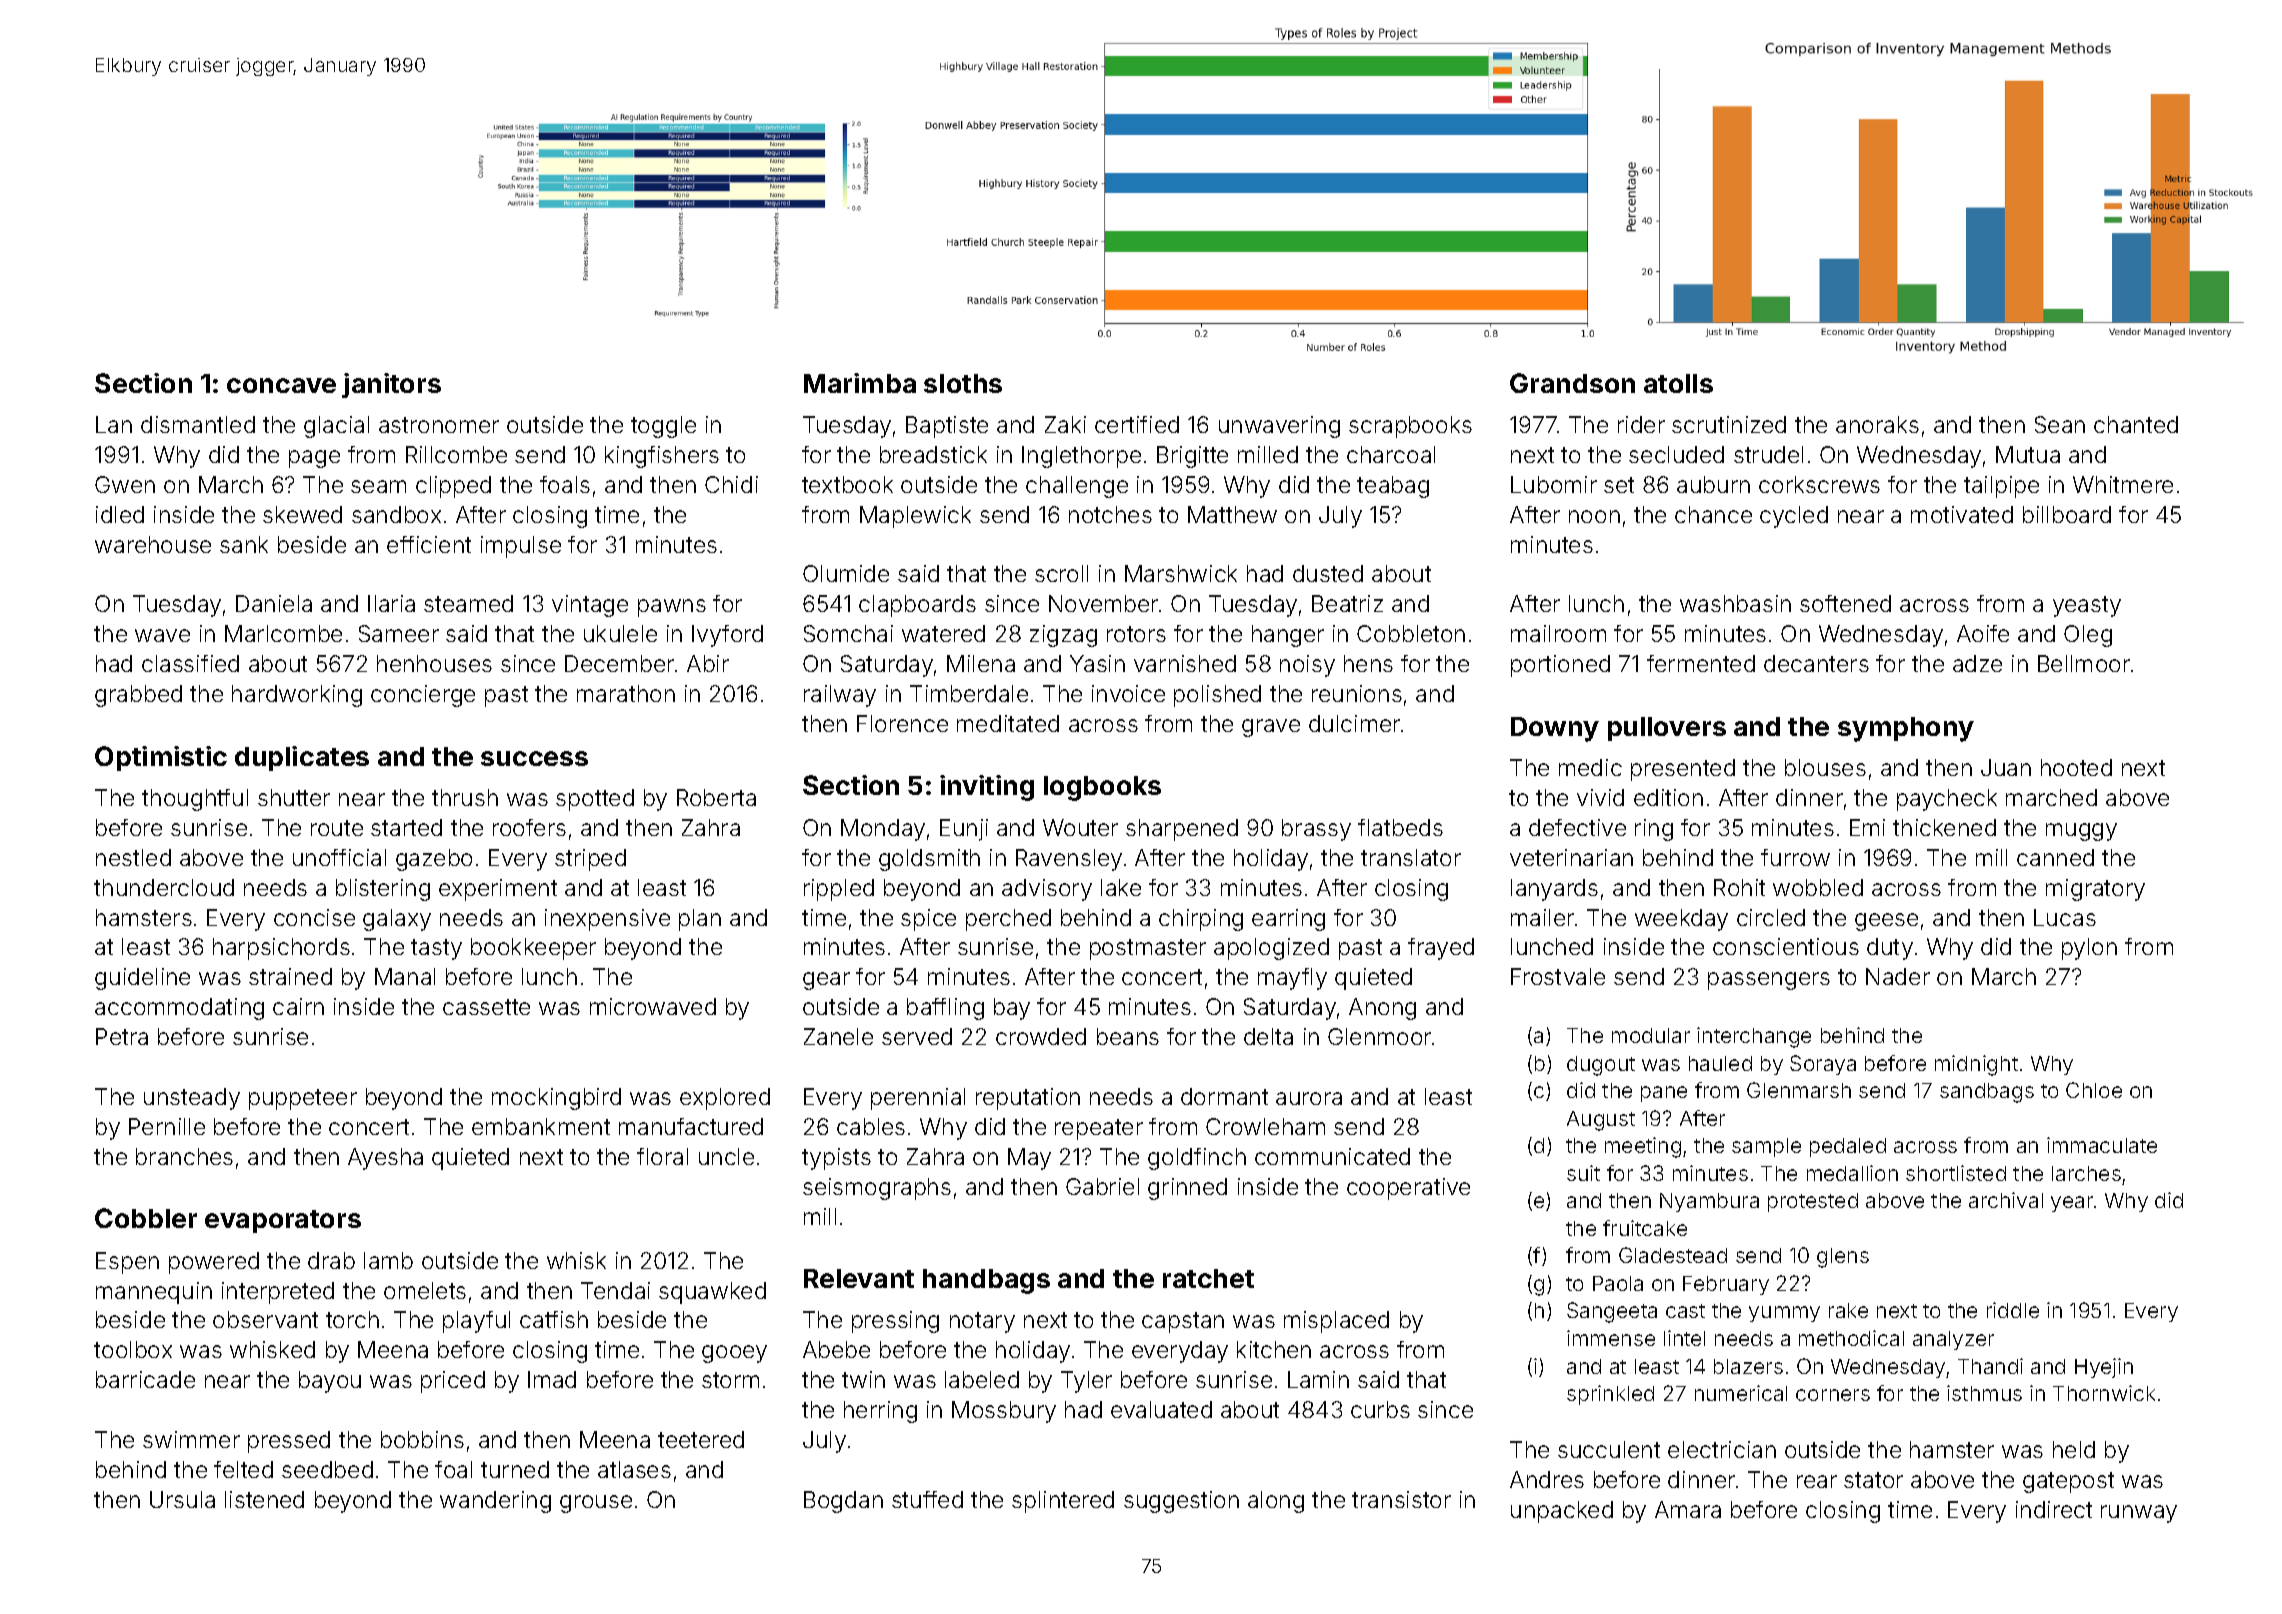  Describe the element at coordinates (1192, 457) in the image. I see `Brigitte` at that location.
